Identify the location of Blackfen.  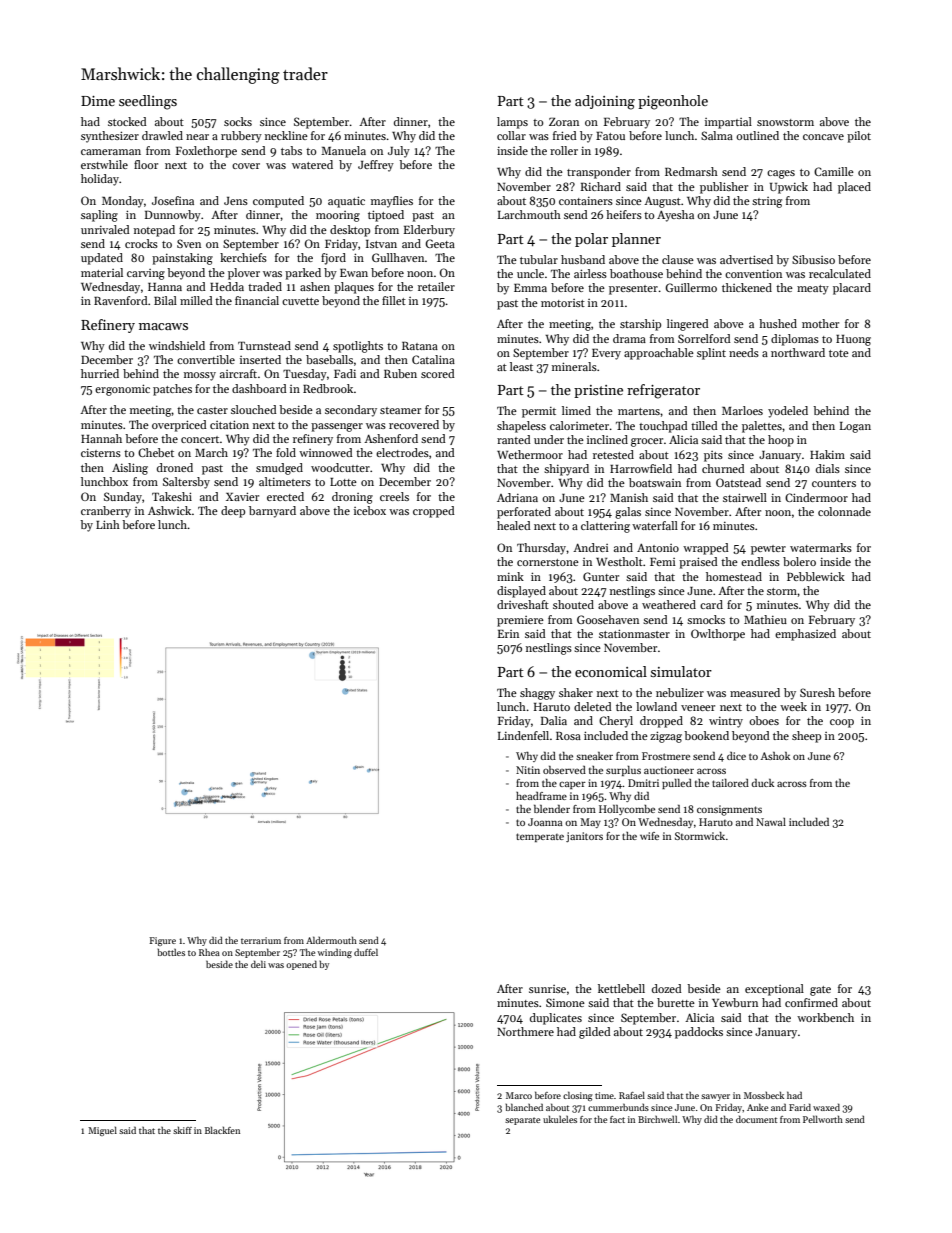
(222, 1130).
